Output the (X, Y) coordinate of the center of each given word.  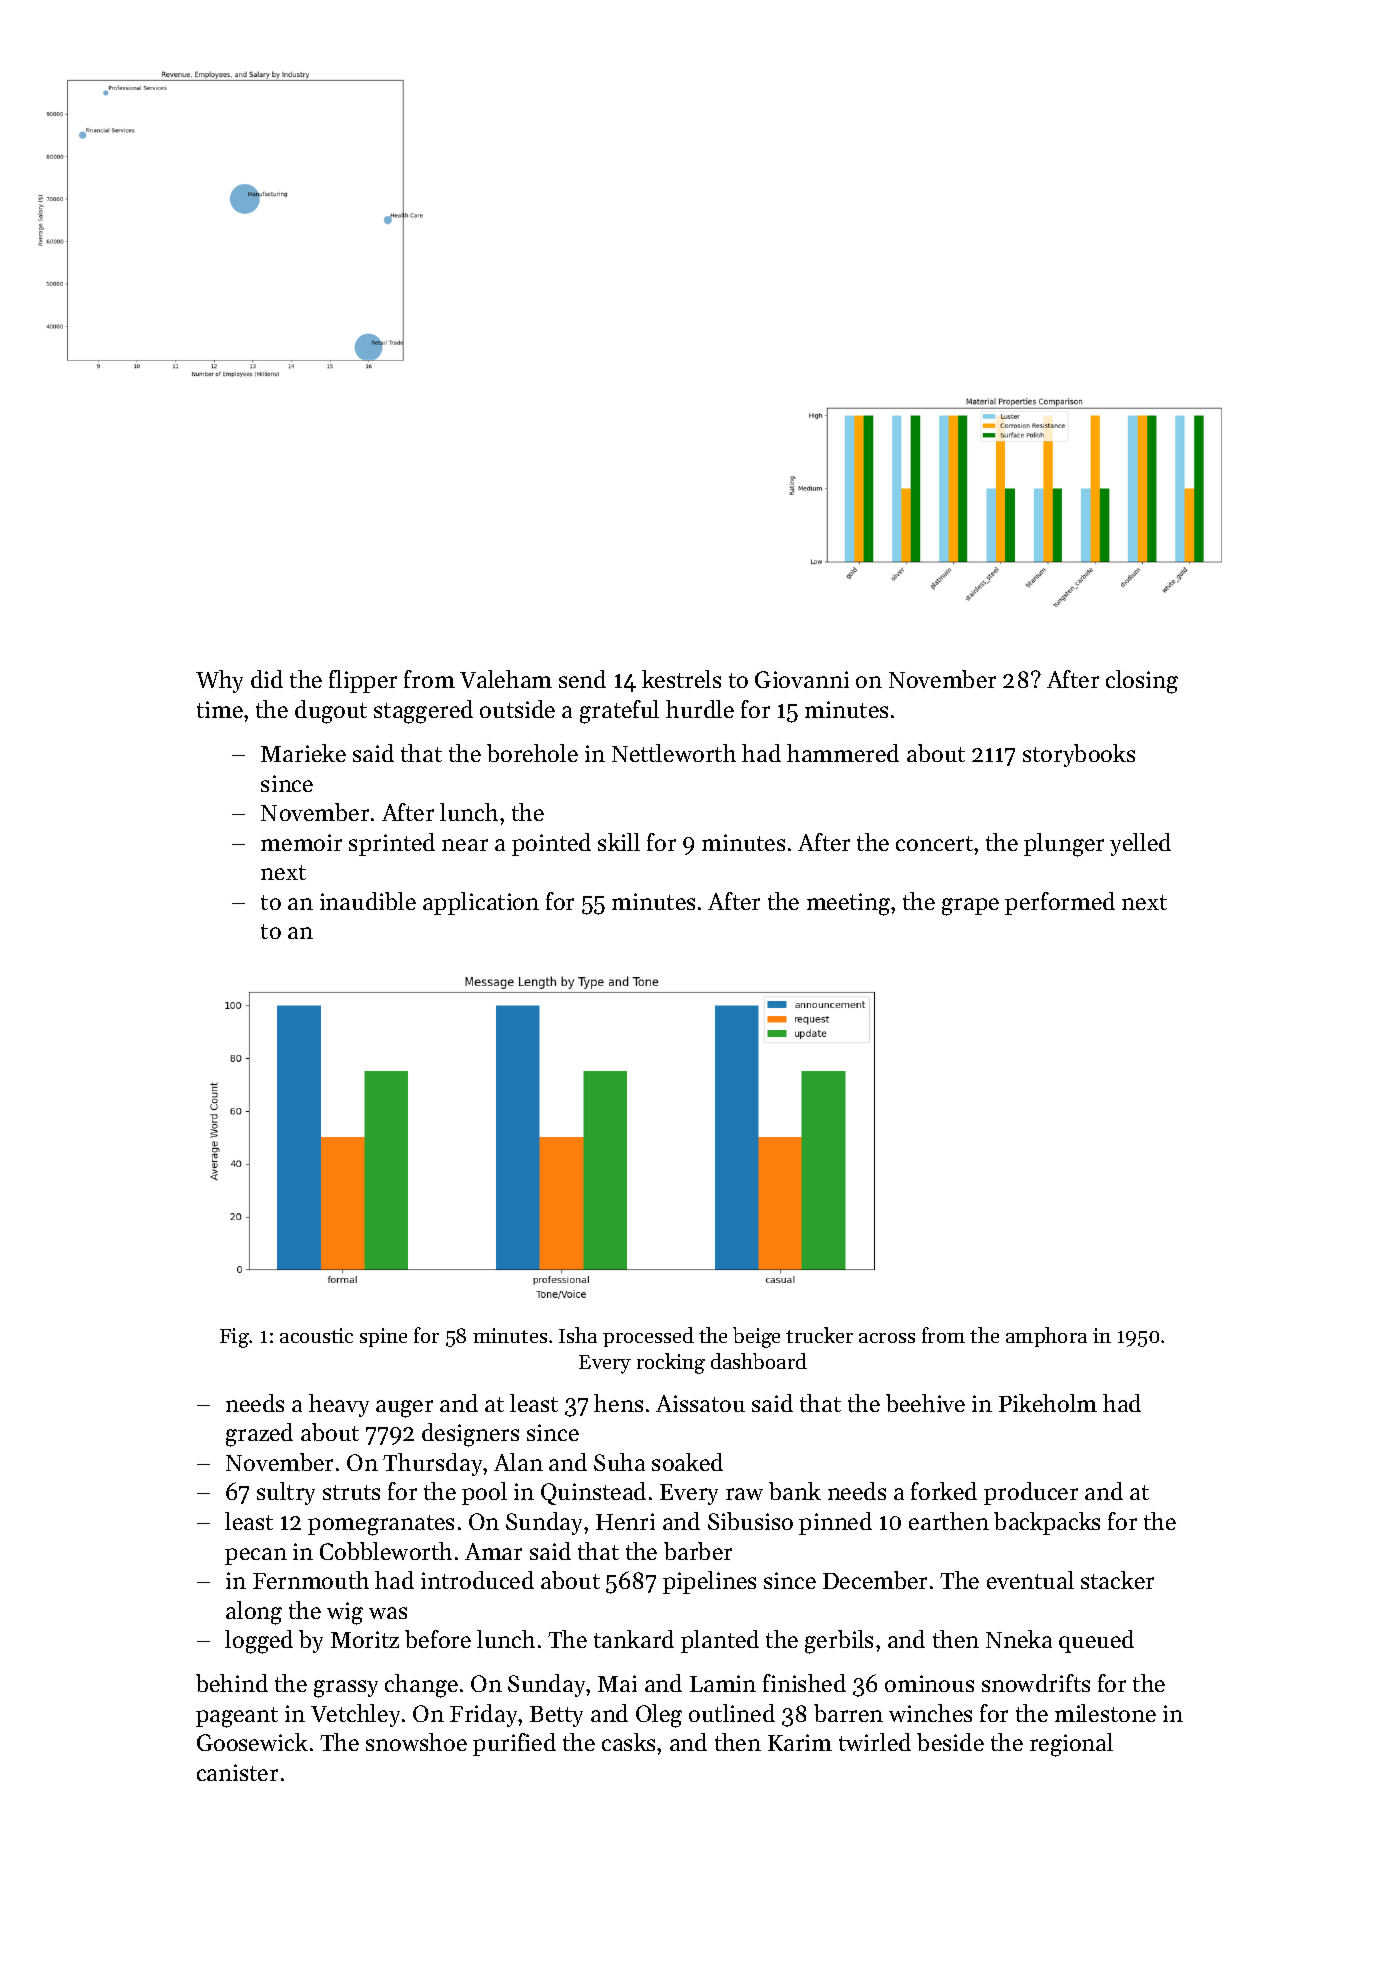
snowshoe (416, 1742)
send (582, 679)
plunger (1064, 845)
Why (219, 681)
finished (804, 1683)
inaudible (368, 901)
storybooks (1079, 755)
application (481, 903)
